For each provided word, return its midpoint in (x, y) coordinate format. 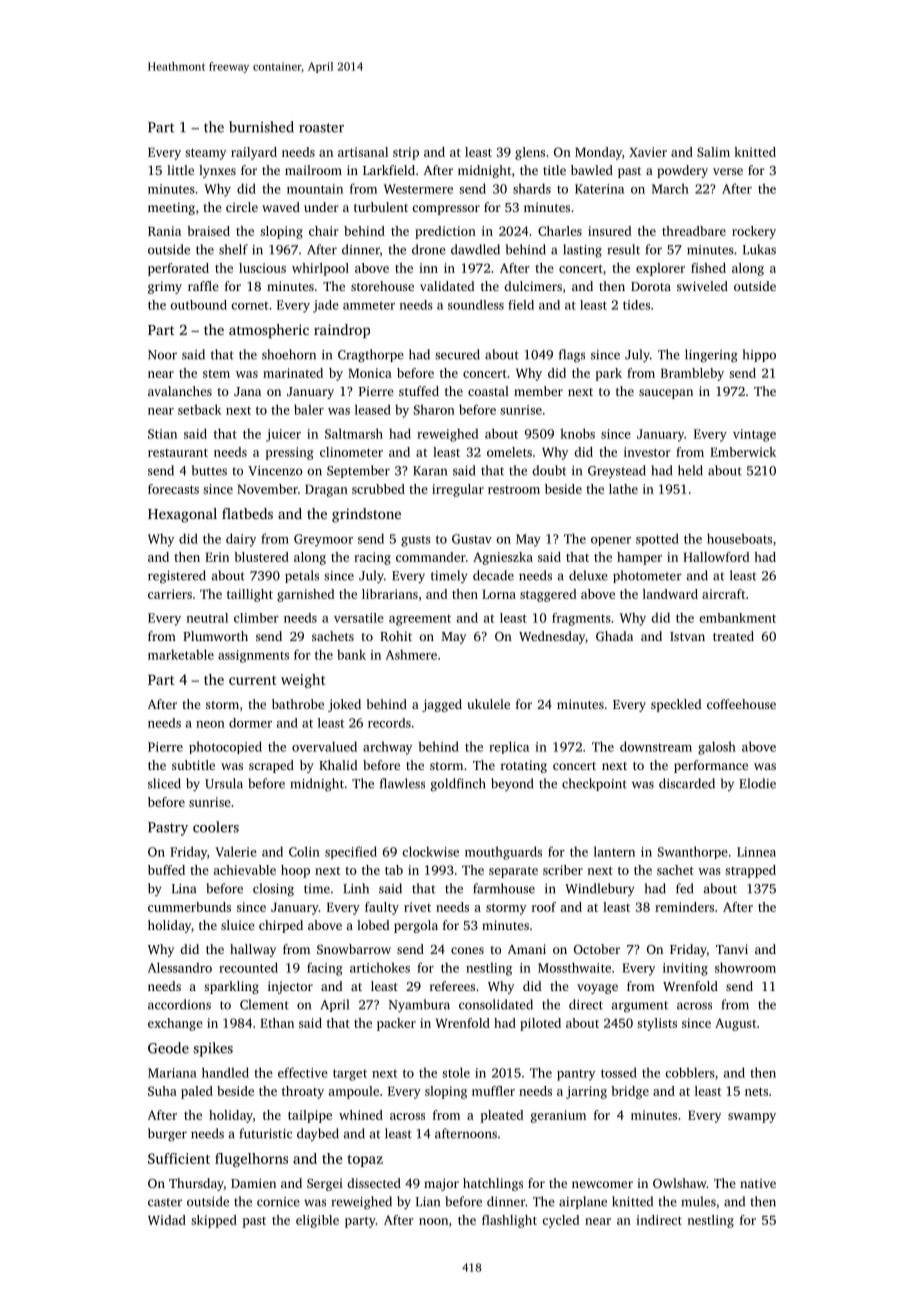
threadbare (694, 231)
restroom (514, 490)
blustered (261, 557)
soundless (476, 305)
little (180, 170)
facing (325, 969)
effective (303, 1072)
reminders (684, 907)
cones (467, 950)
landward (670, 594)
